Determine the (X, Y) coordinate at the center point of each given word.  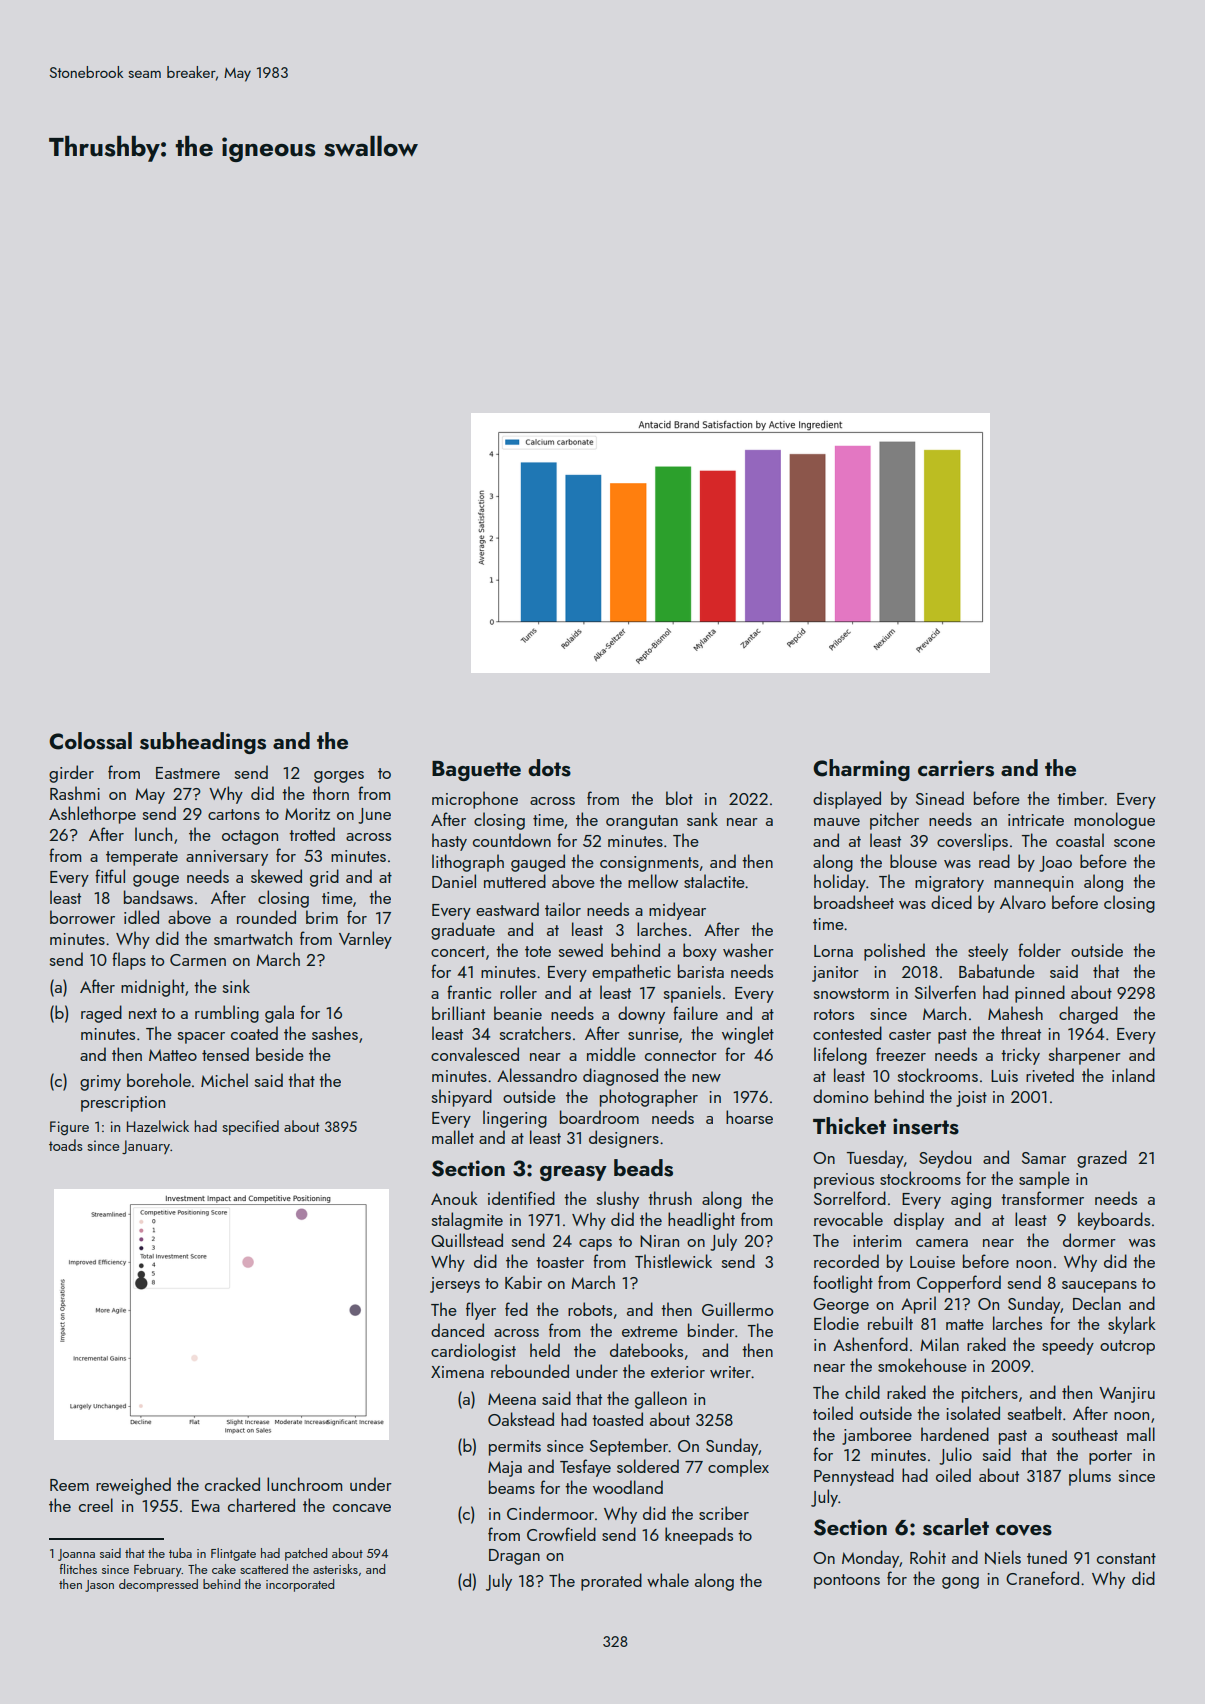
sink (236, 986)
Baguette (476, 771)
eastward (507, 909)
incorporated (300, 1585)
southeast (1085, 1434)
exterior (678, 1372)
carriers (956, 768)
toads (66, 1145)
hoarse (749, 1117)
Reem (69, 1485)
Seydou (945, 1159)
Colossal (90, 741)
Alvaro (1023, 902)
